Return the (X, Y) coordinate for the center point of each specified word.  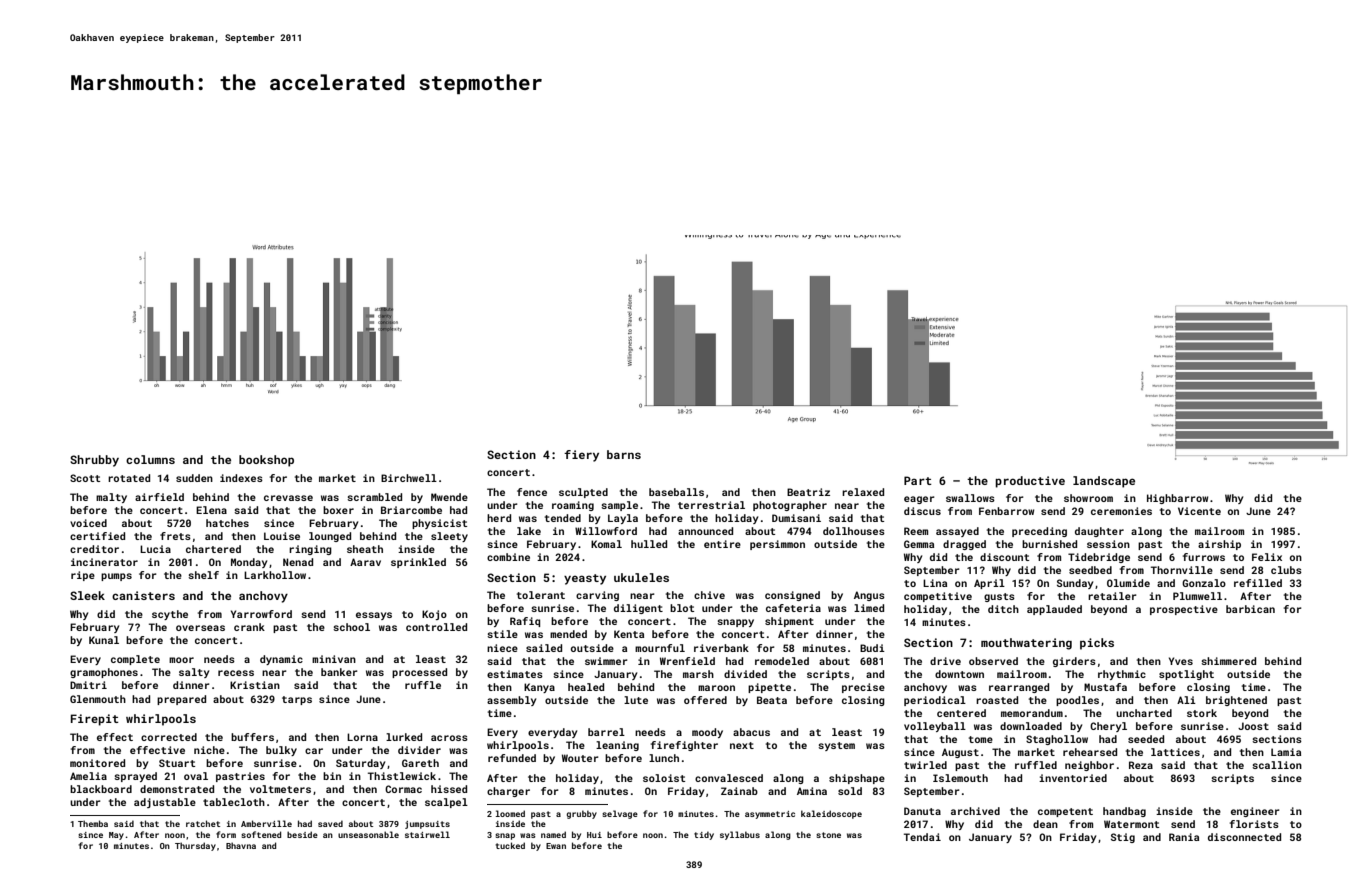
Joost (1253, 726)
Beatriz (808, 492)
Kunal (104, 640)
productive (1030, 482)
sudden (194, 478)
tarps (297, 700)
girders (1074, 662)
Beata (772, 700)
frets (175, 536)
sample (619, 506)
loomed (510, 813)
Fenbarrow (1006, 511)
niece (502, 648)
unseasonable (368, 834)
